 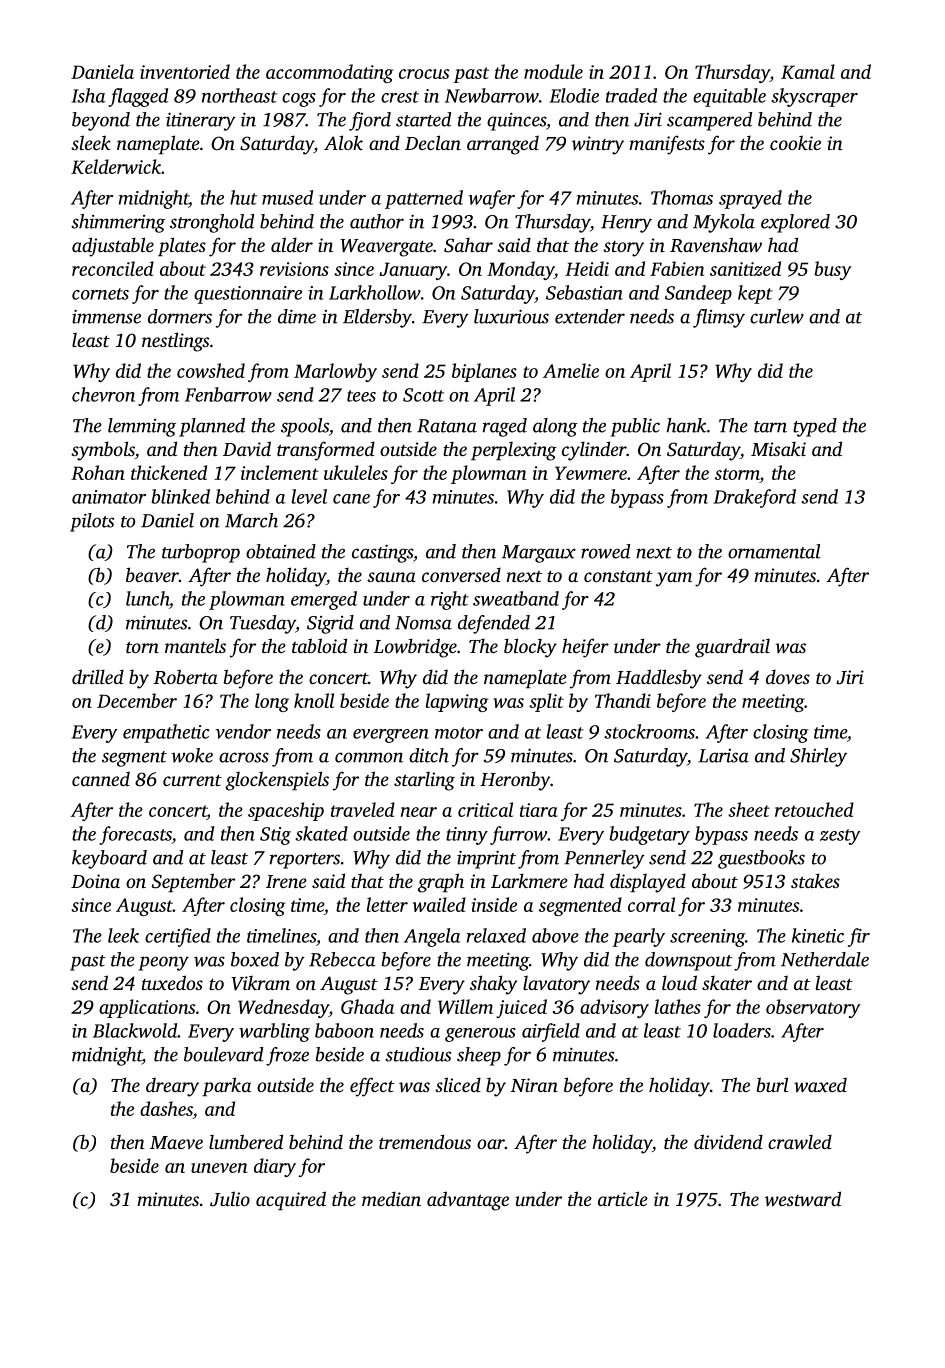 I want to click on castings, so click(x=382, y=554).
